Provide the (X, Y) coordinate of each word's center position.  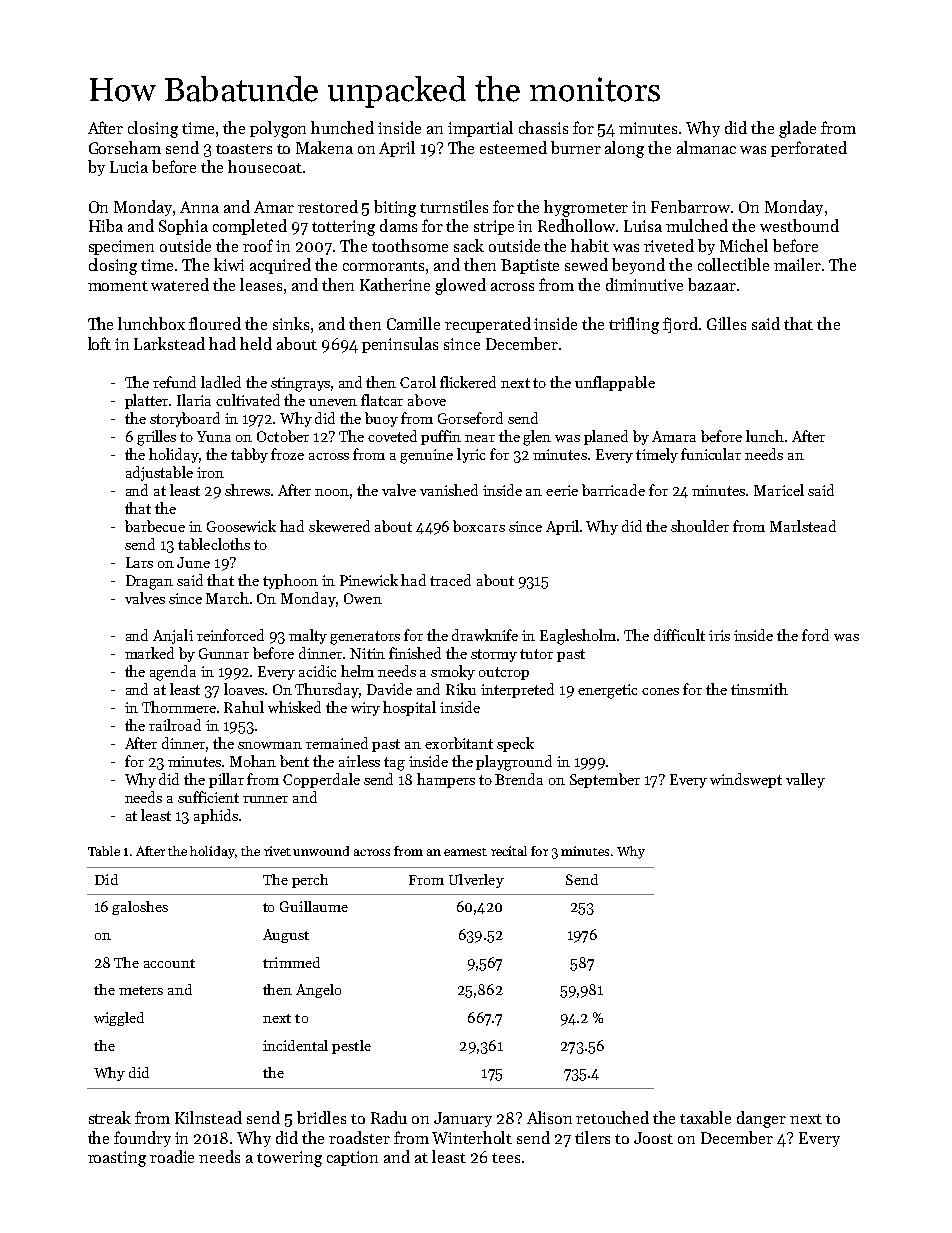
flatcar (382, 400)
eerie (562, 490)
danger (761, 1119)
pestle (351, 1047)
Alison (549, 1117)
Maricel (779, 490)
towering (289, 1159)
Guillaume (314, 906)
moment (118, 286)
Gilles (726, 323)
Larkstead (169, 343)
